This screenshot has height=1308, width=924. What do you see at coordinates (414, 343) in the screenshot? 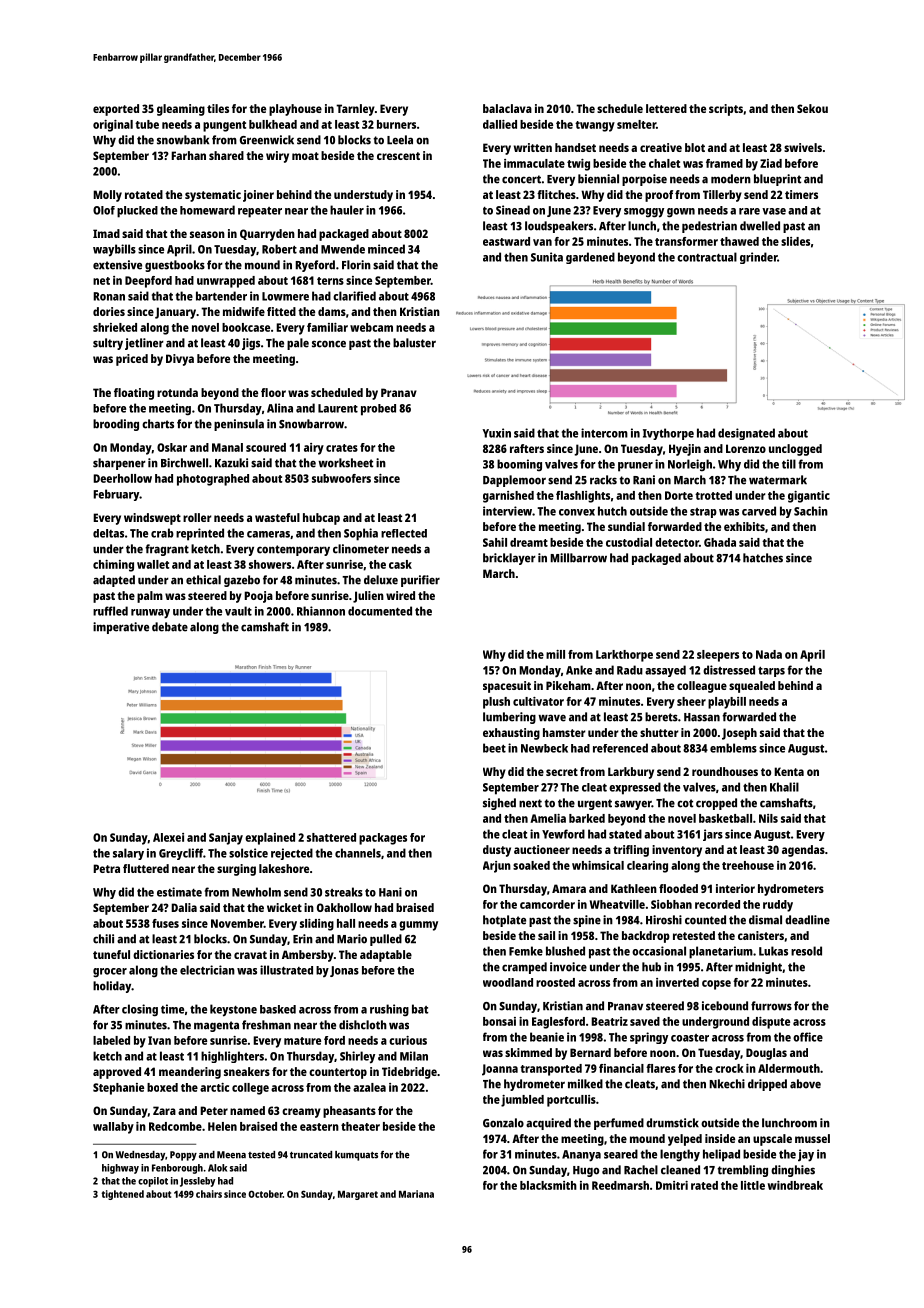
I see `baluster` at bounding box center [414, 343].
